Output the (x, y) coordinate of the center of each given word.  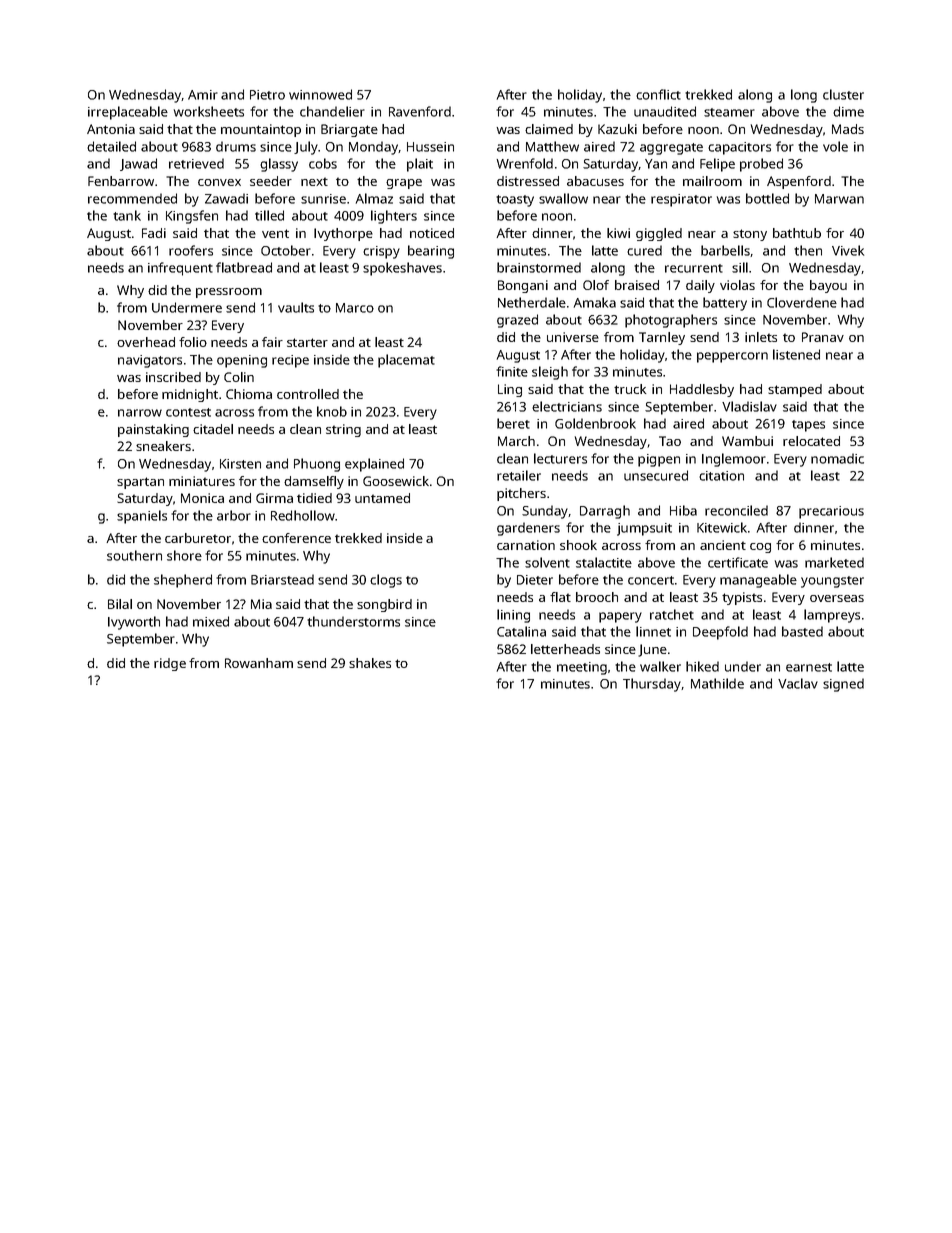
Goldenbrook (595, 423)
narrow (140, 413)
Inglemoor (734, 460)
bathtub (797, 233)
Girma (274, 498)
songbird (384, 605)
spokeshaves (402, 269)
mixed (211, 621)
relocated (811, 441)
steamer (729, 112)
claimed (549, 129)
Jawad (138, 164)
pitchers (521, 494)
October (286, 250)
